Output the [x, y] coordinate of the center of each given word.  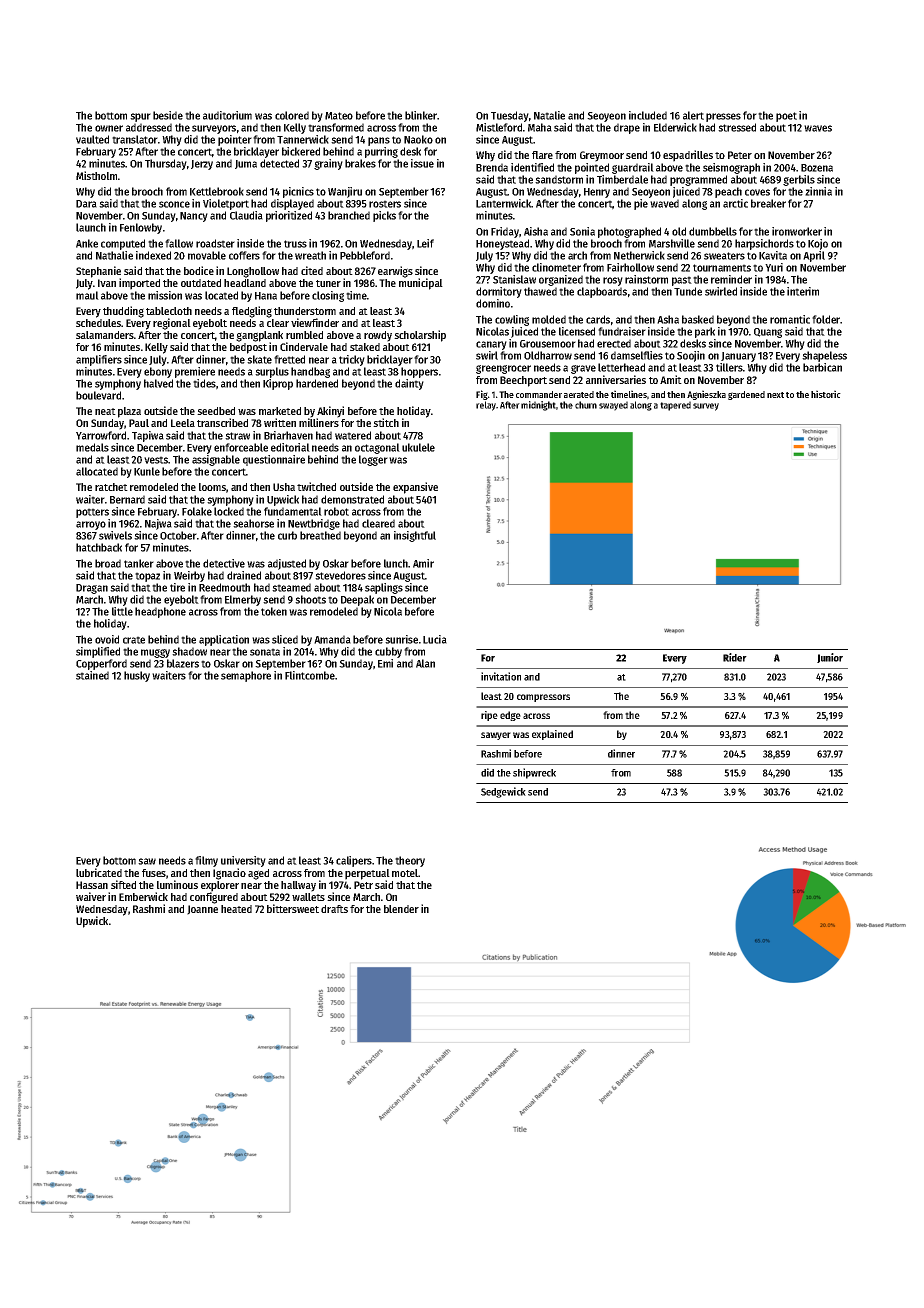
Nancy [194, 217]
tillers [729, 367]
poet [786, 117]
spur [140, 117]
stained [92, 675]
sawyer [496, 736]
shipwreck [534, 773]
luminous [177, 884]
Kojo [818, 244]
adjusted [287, 564]
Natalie [549, 115]
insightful [415, 536]
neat [105, 411]
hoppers [419, 372]
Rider [735, 657]
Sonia [582, 231]
